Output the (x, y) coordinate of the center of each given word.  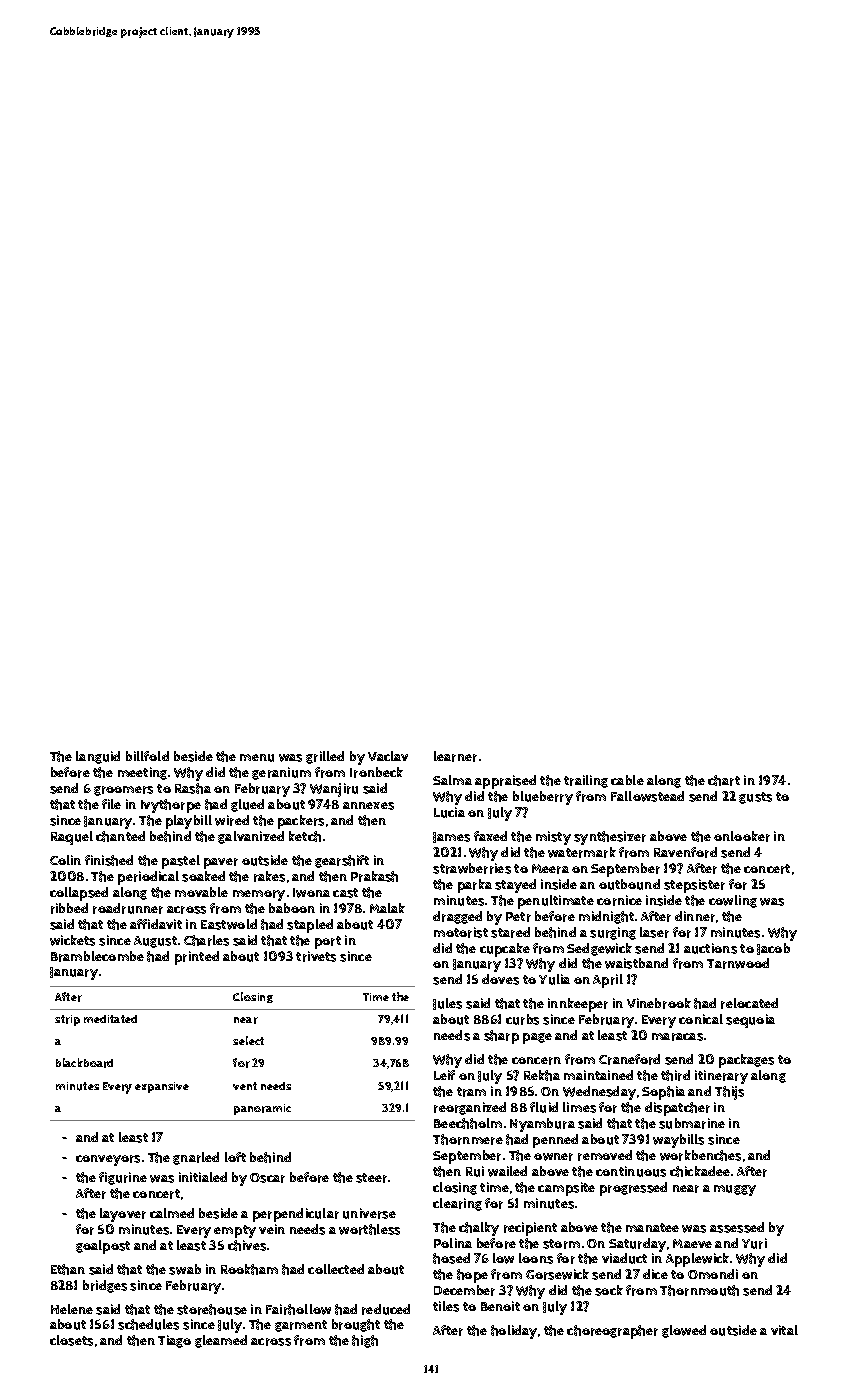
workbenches (700, 1155)
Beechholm (468, 1123)
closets (71, 1340)
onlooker (742, 836)
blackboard (84, 1063)
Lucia (449, 812)
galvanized (251, 837)
